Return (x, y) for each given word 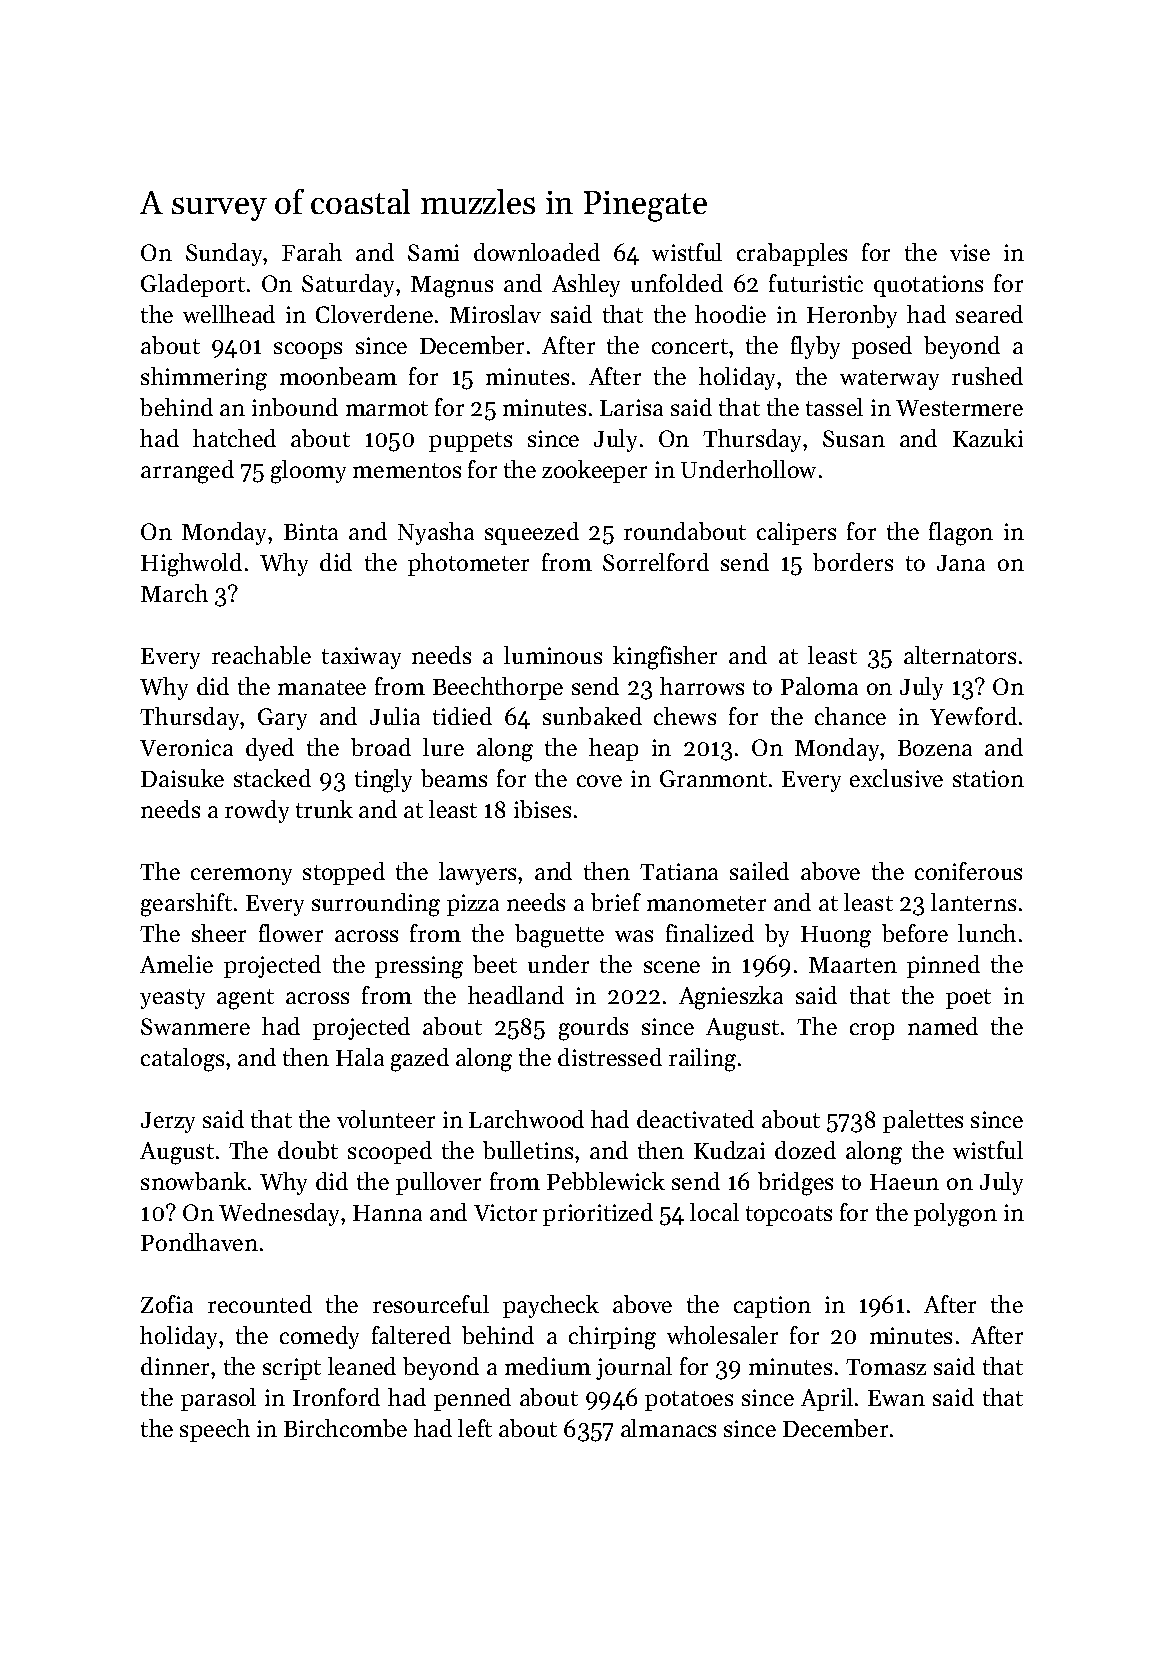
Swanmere (195, 1026)
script (292, 1369)
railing (702, 1060)
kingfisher (665, 658)
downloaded (537, 252)
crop (872, 1031)
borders (853, 562)
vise (970, 252)
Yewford (973, 716)
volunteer (386, 1119)
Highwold (191, 565)
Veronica (186, 747)
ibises (542, 809)
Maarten (853, 965)
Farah (312, 252)
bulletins (528, 1150)
